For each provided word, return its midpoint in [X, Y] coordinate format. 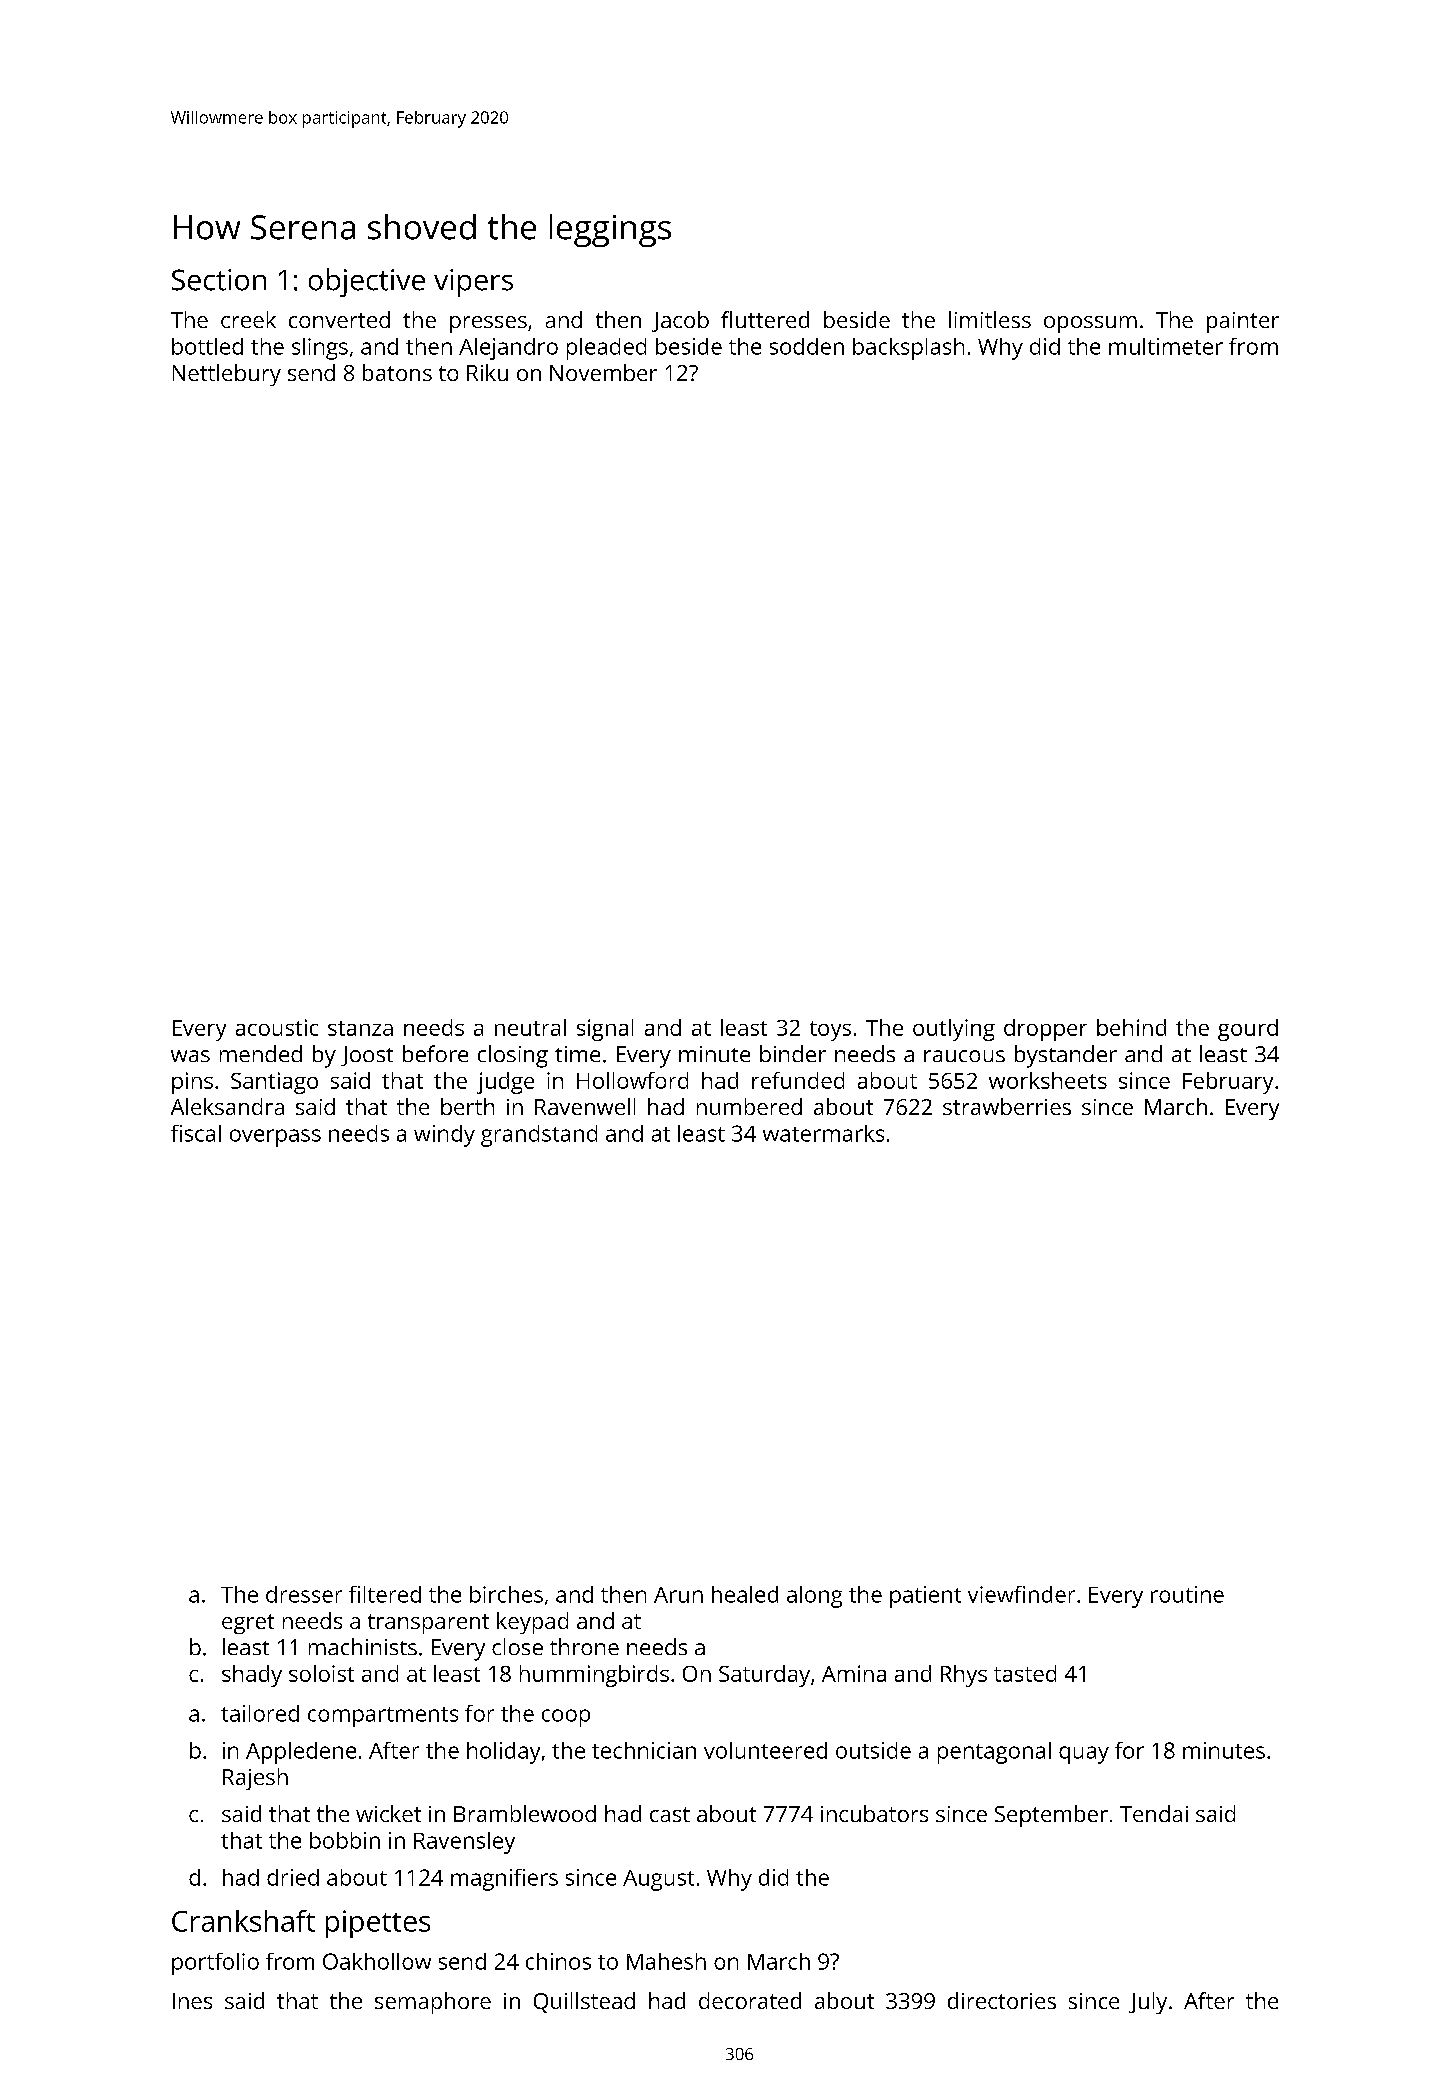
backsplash [908, 349]
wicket [388, 1813]
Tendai [1154, 1813]
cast [670, 1814]
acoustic [277, 1027]
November [603, 372]
